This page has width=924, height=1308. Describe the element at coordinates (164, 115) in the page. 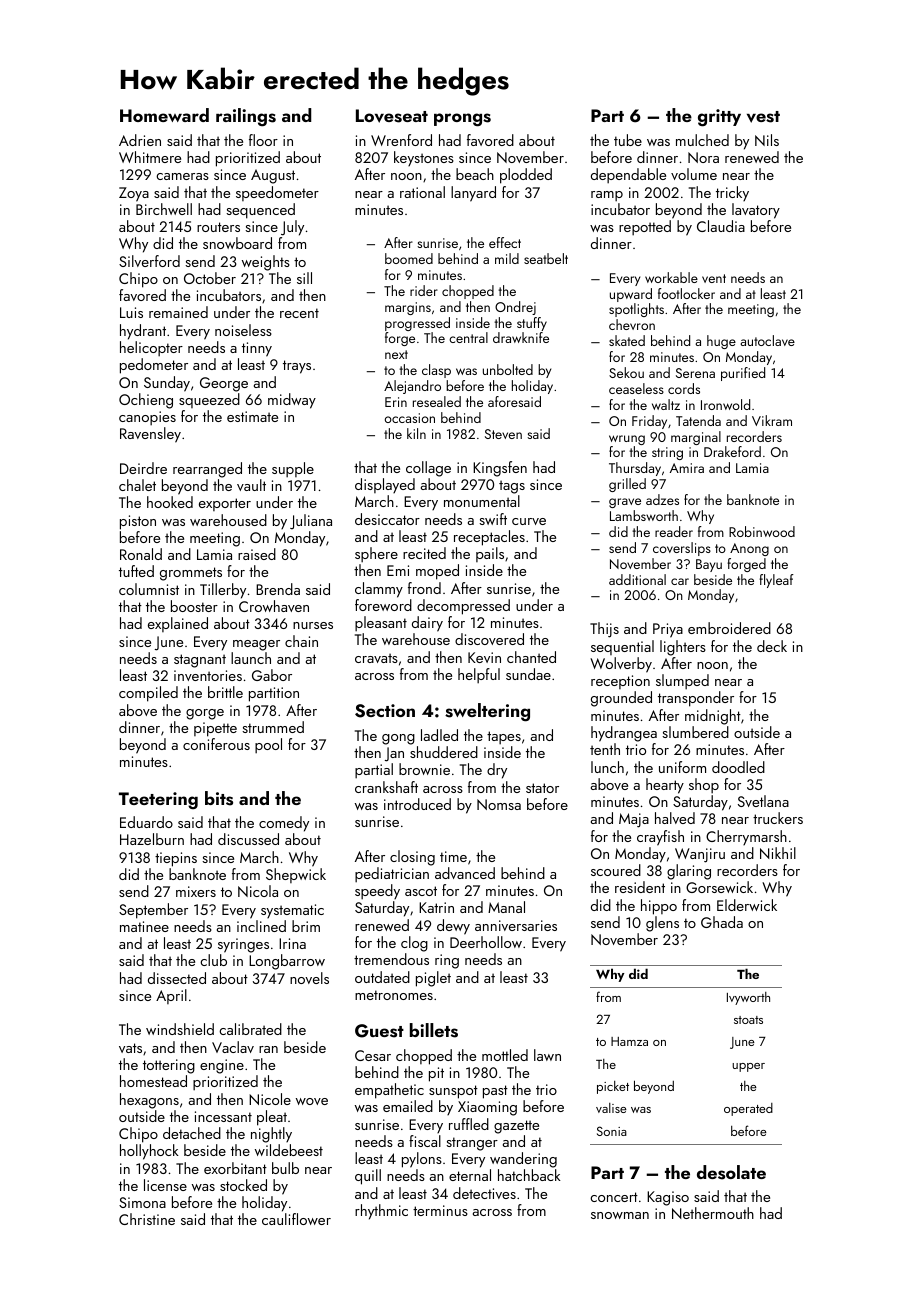

I see `Homeward` at that location.
